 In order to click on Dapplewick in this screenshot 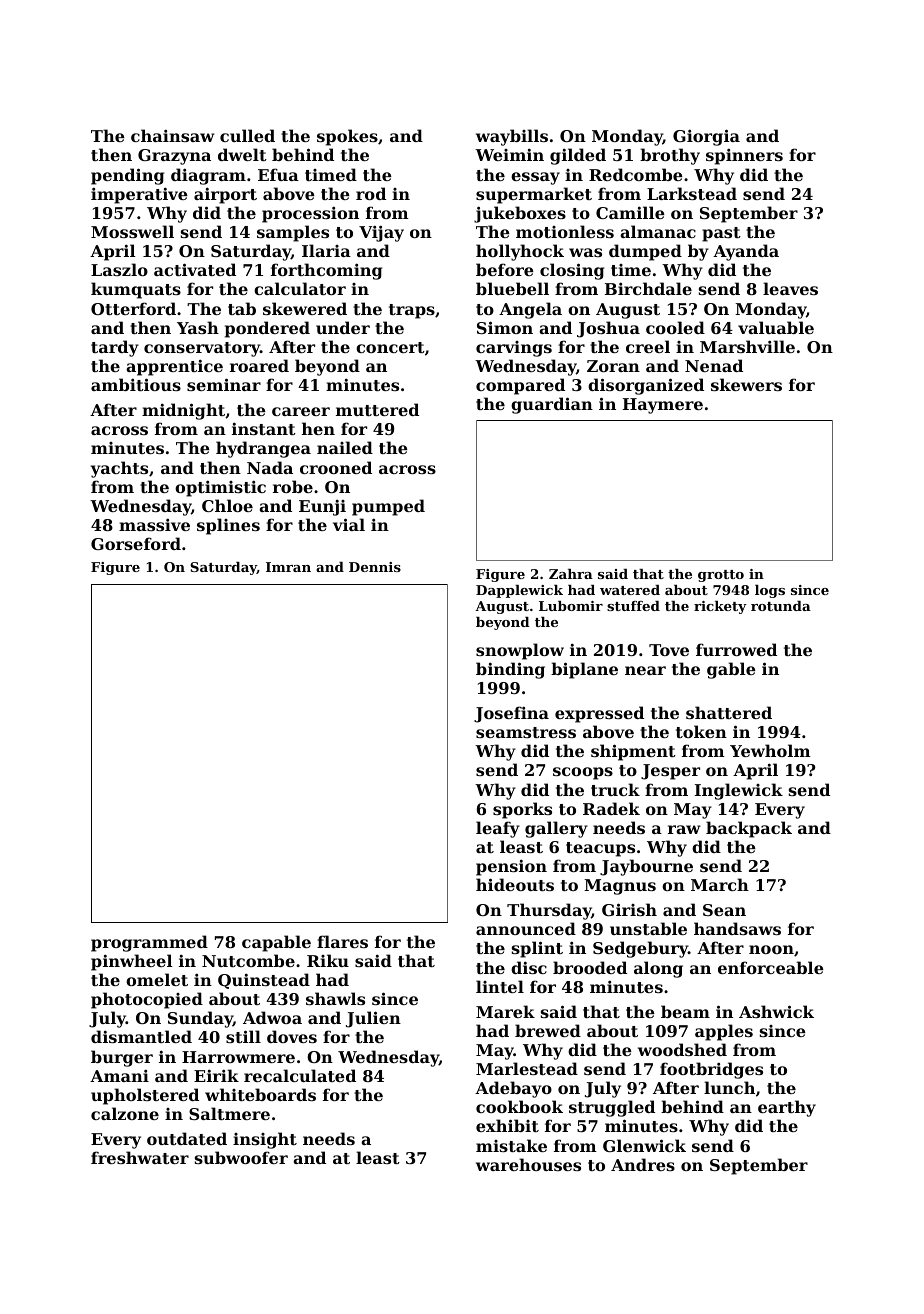, I will do `click(519, 591)`.
